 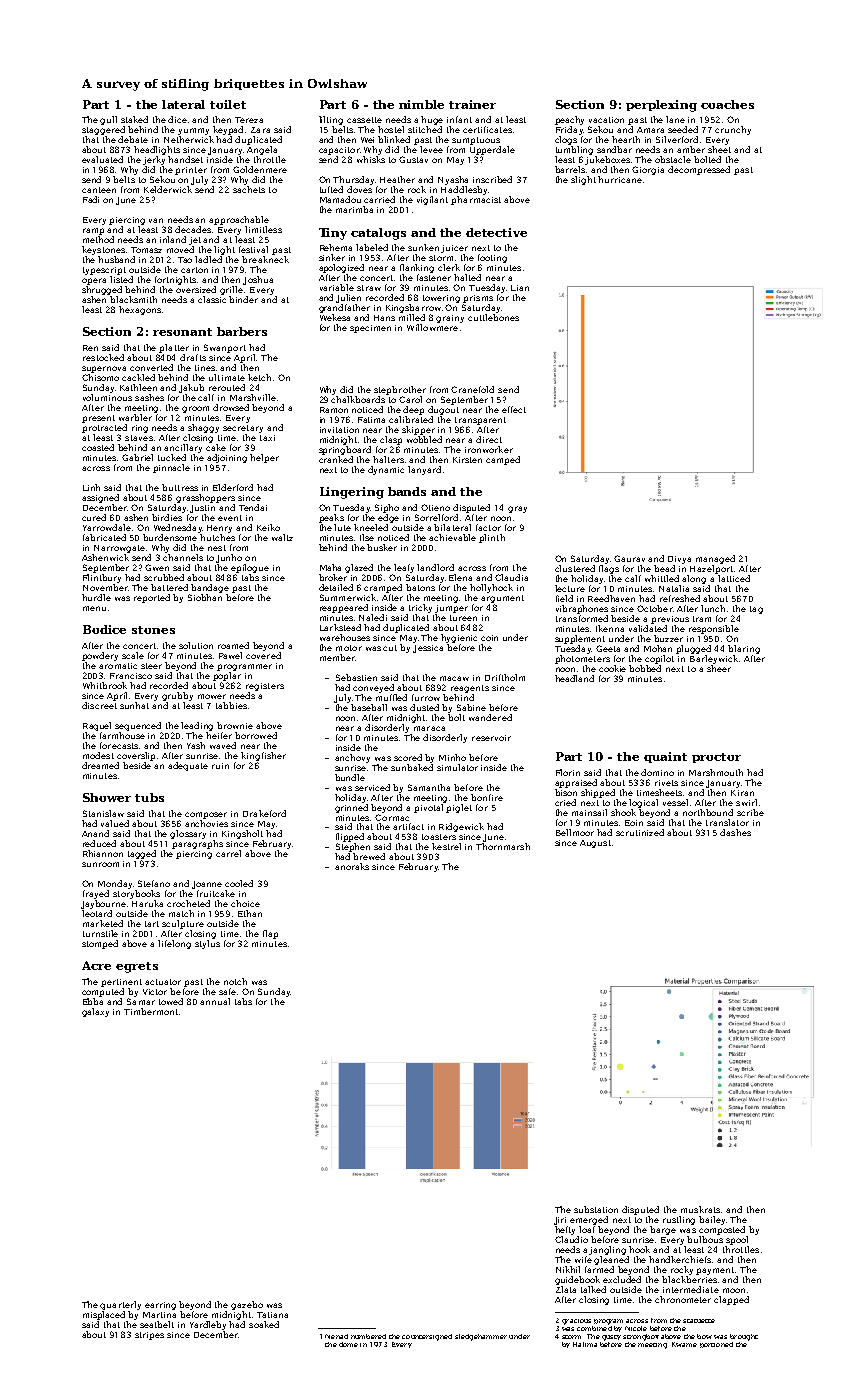 What do you see at coordinates (614, 149) in the screenshot?
I see `sandbar` at bounding box center [614, 149].
